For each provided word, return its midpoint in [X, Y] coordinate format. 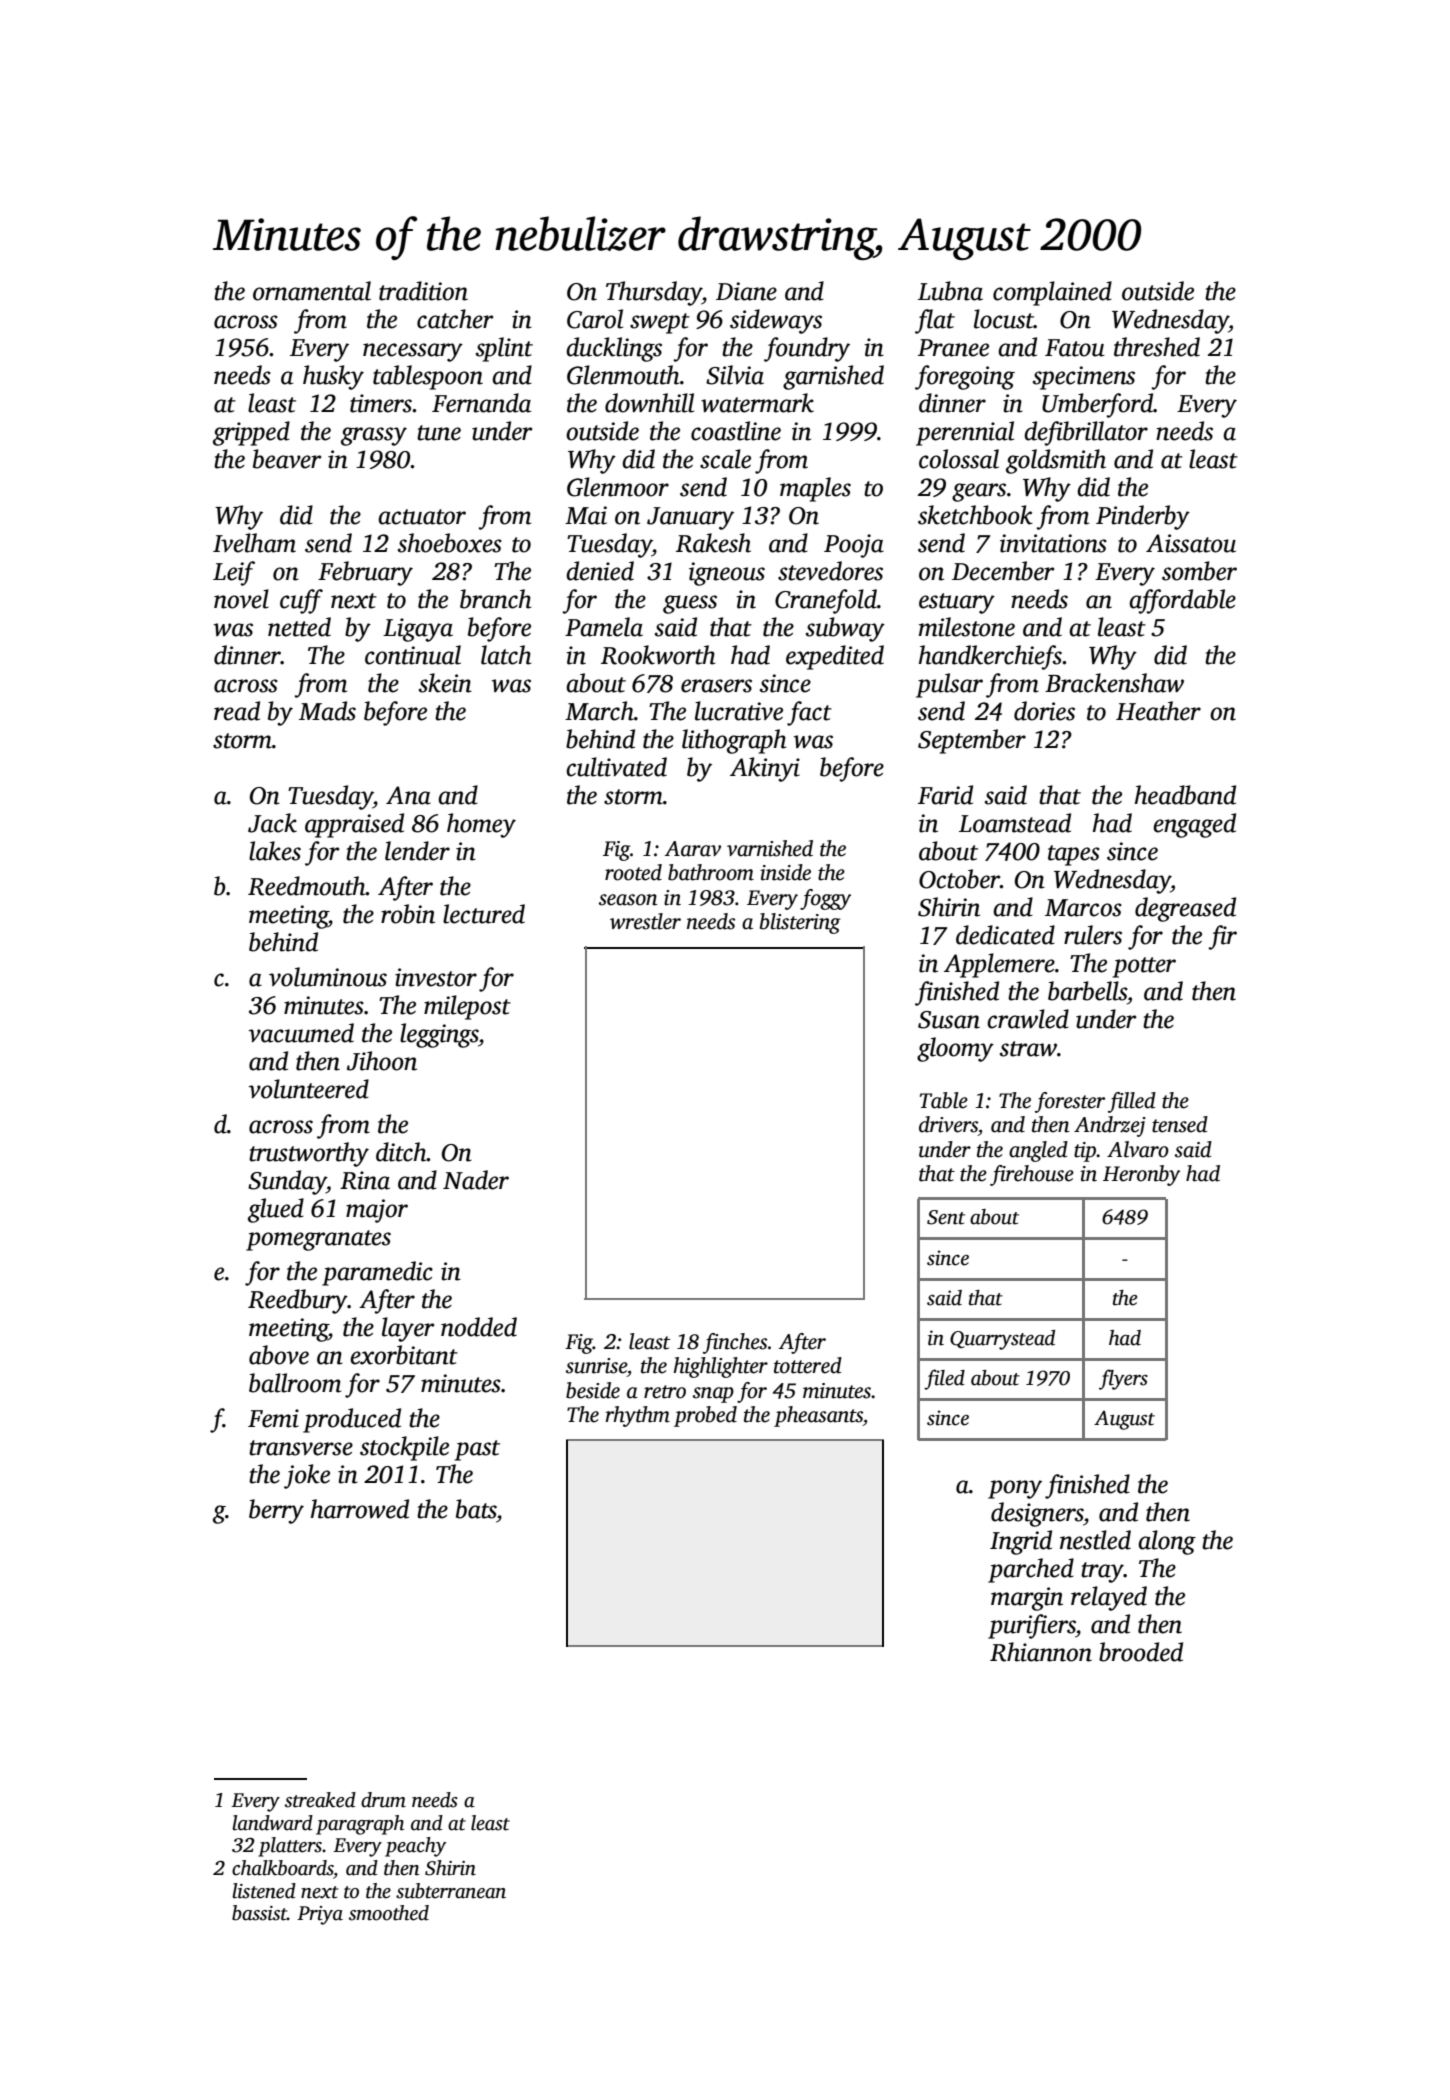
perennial [965, 433]
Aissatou [1191, 543]
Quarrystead [1002, 1340]
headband [1185, 795]
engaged [1194, 825]
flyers [1123, 1379]
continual [413, 655]
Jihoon [382, 1061]
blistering [800, 923]
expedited [835, 657]
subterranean [451, 1891]
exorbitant [404, 1355]
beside [593, 1390]
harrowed [360, 1509]
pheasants [818, 1416]
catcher [455, 319]
